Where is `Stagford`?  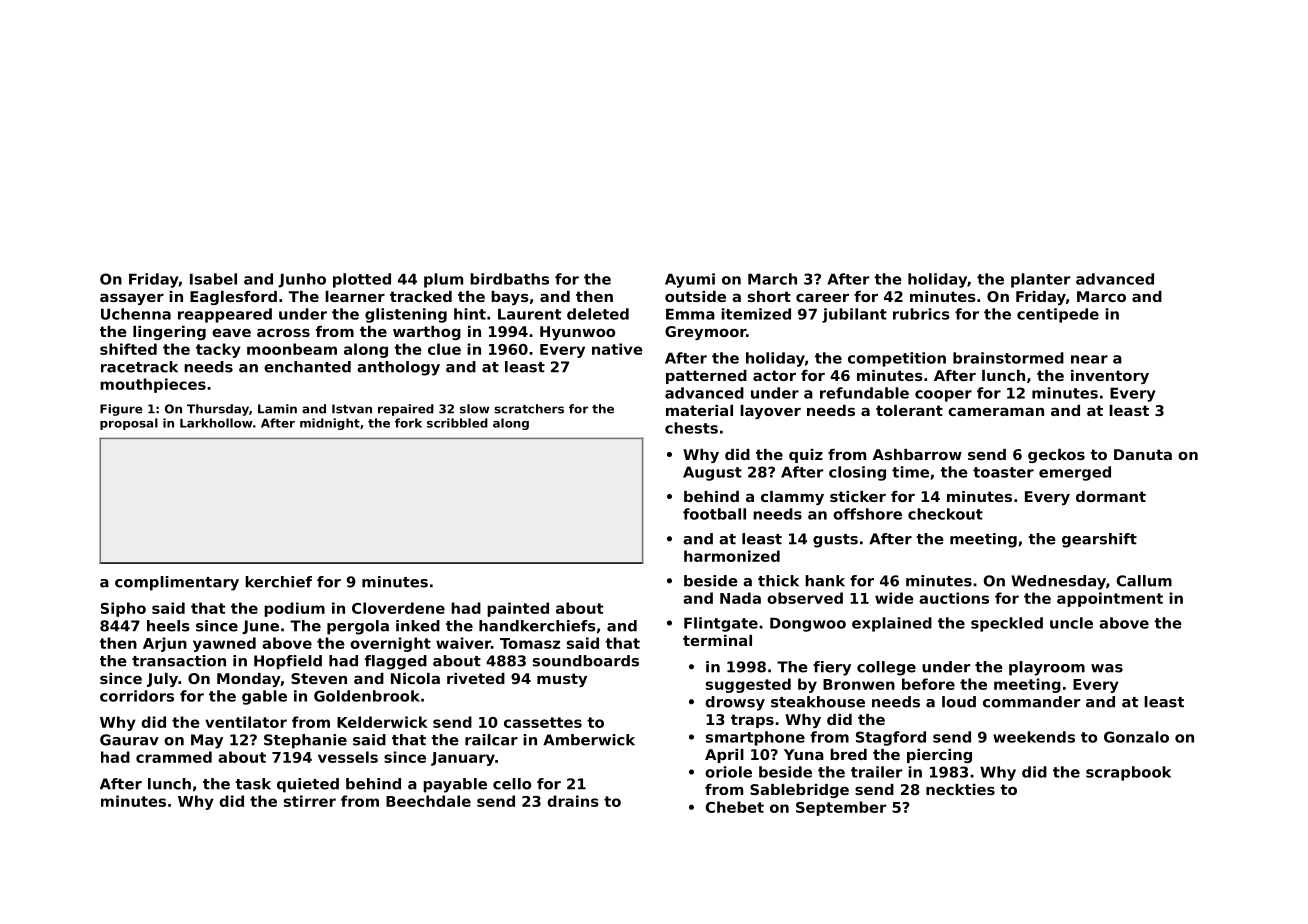
Stagford is located at coordinates (891, 738).
